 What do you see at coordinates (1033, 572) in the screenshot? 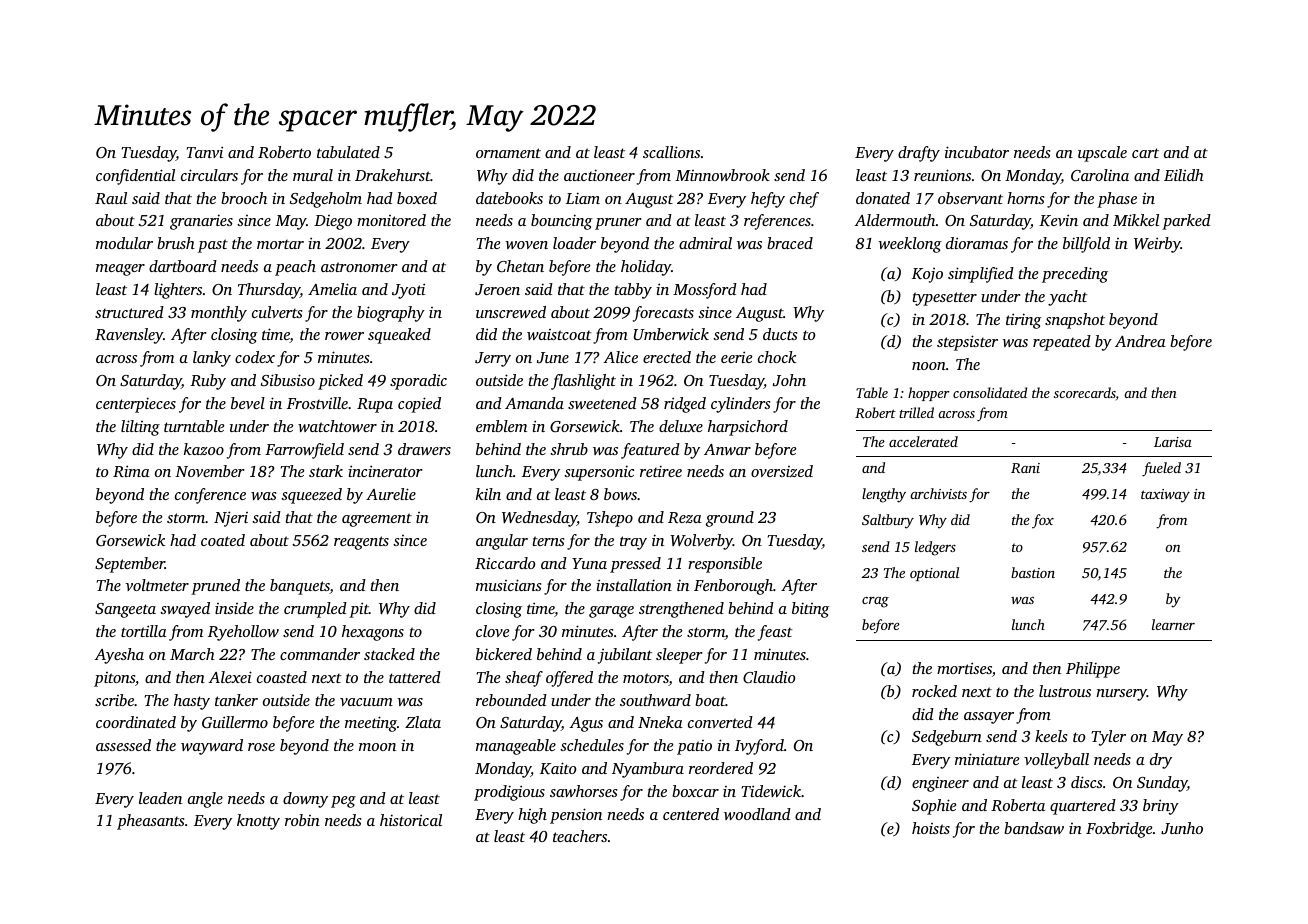
I see `bastion` at bounding box center [1033, 572].
